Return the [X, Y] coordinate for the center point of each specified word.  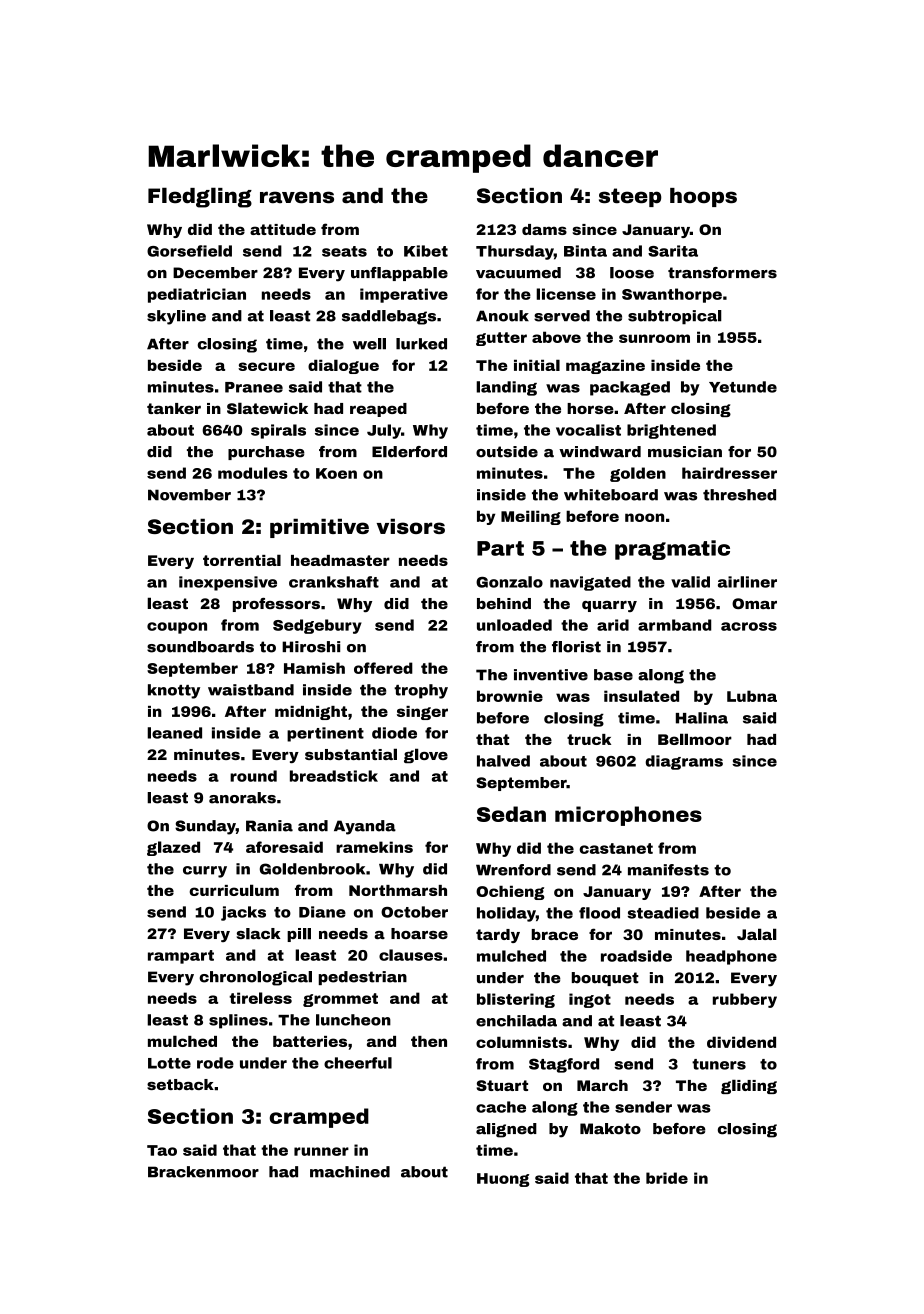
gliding [749, 1086]
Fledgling [200, 197]
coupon [177, 628]
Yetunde [743, 387]
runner [321, 1151]
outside [507, 452]
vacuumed [518, 273]
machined [350, 1172]
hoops [703, 197]
